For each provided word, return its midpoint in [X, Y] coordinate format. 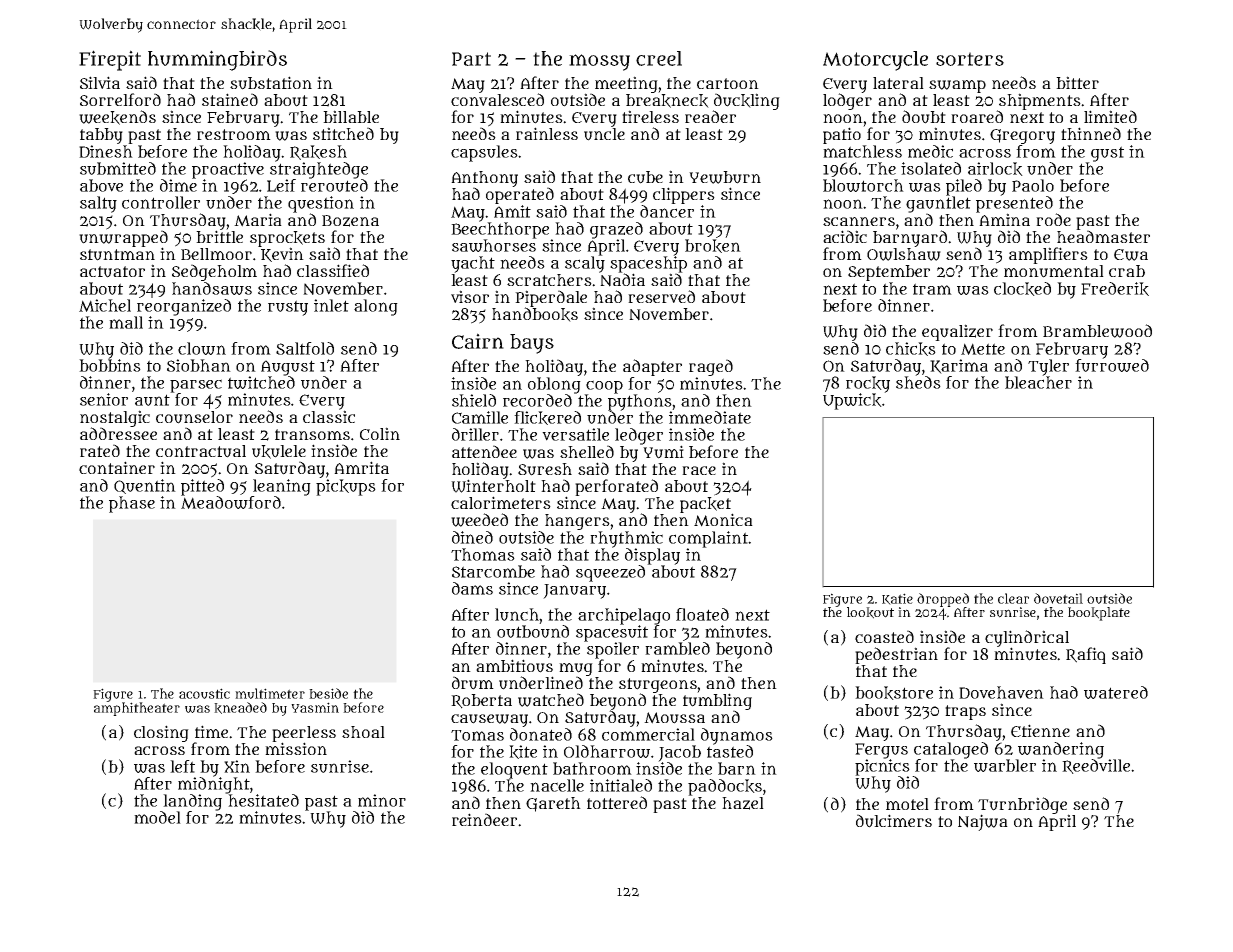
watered [1116, 692]
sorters [970, 59]
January [574, 591]
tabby [101, 136]
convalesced [497, 99]
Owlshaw [904, 254]
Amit [512, 211]
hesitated [263, 800]
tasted [730, 751]
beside [328, 693]
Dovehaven [1001, 692]
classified [333, 270]
